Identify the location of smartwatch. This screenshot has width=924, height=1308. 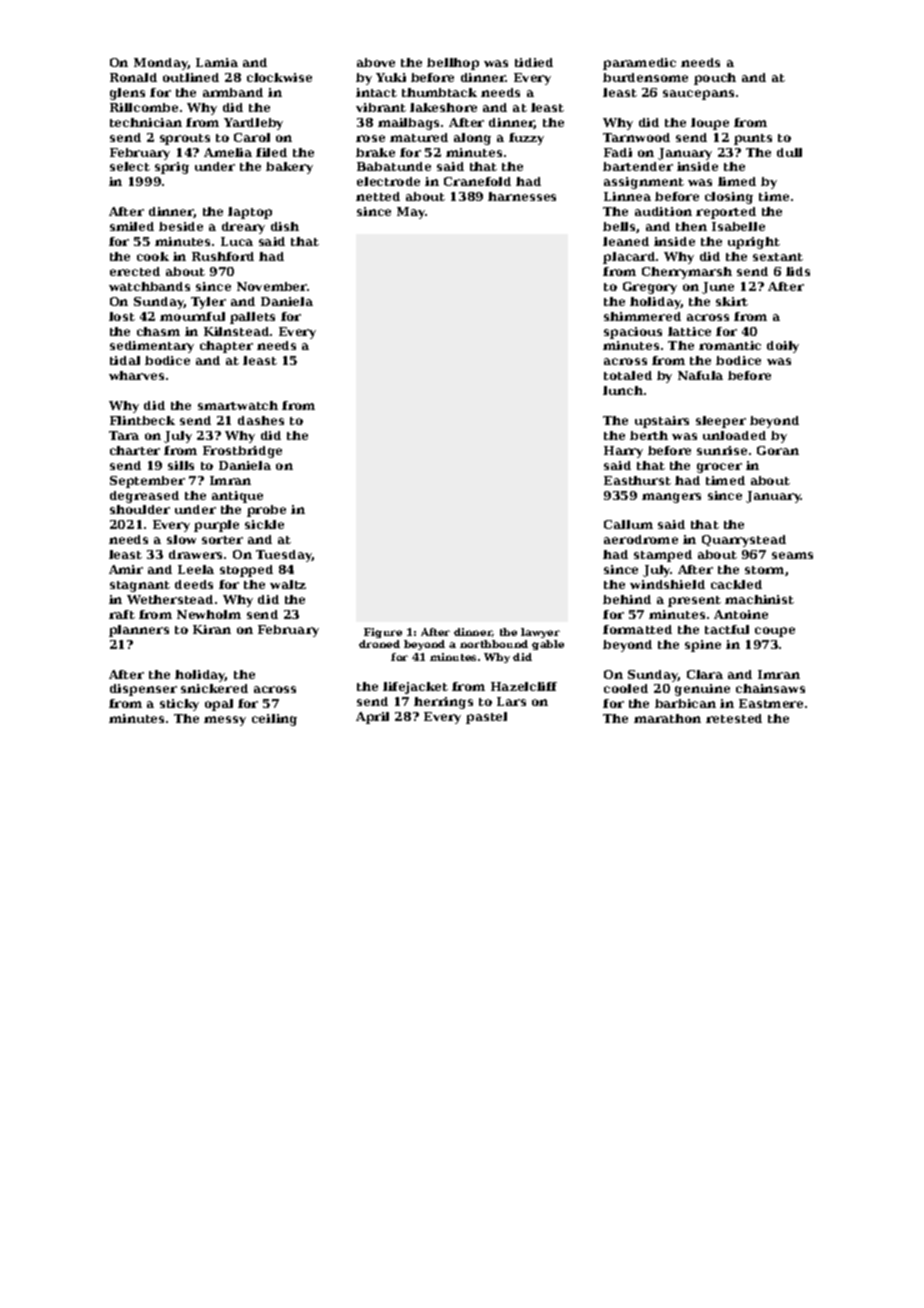
(238, 405).
